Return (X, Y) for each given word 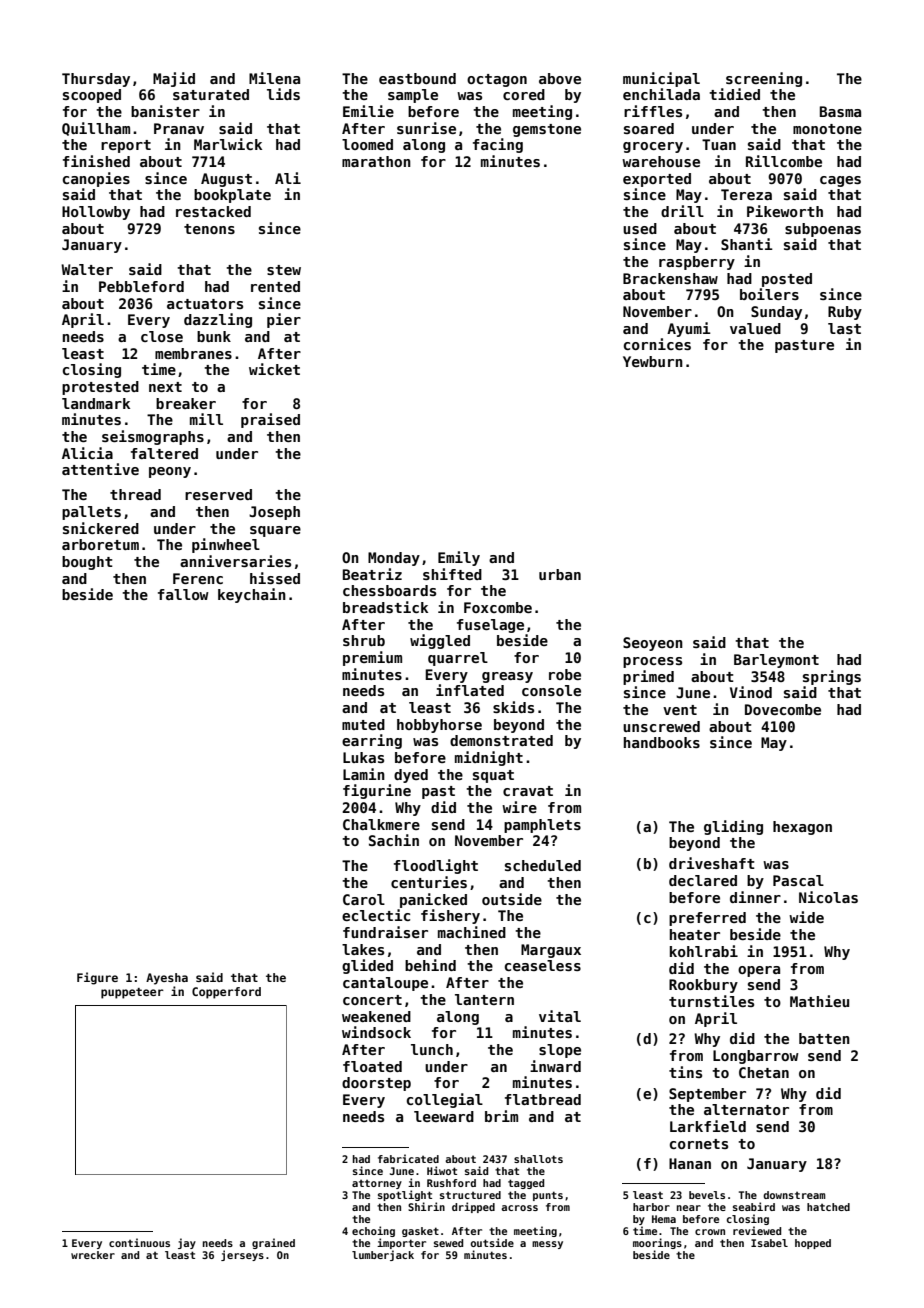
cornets (699, 1144)
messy (547, 1245)
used (640, 228)
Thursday (96, 80)
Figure (97, 978)
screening (764, 79)
